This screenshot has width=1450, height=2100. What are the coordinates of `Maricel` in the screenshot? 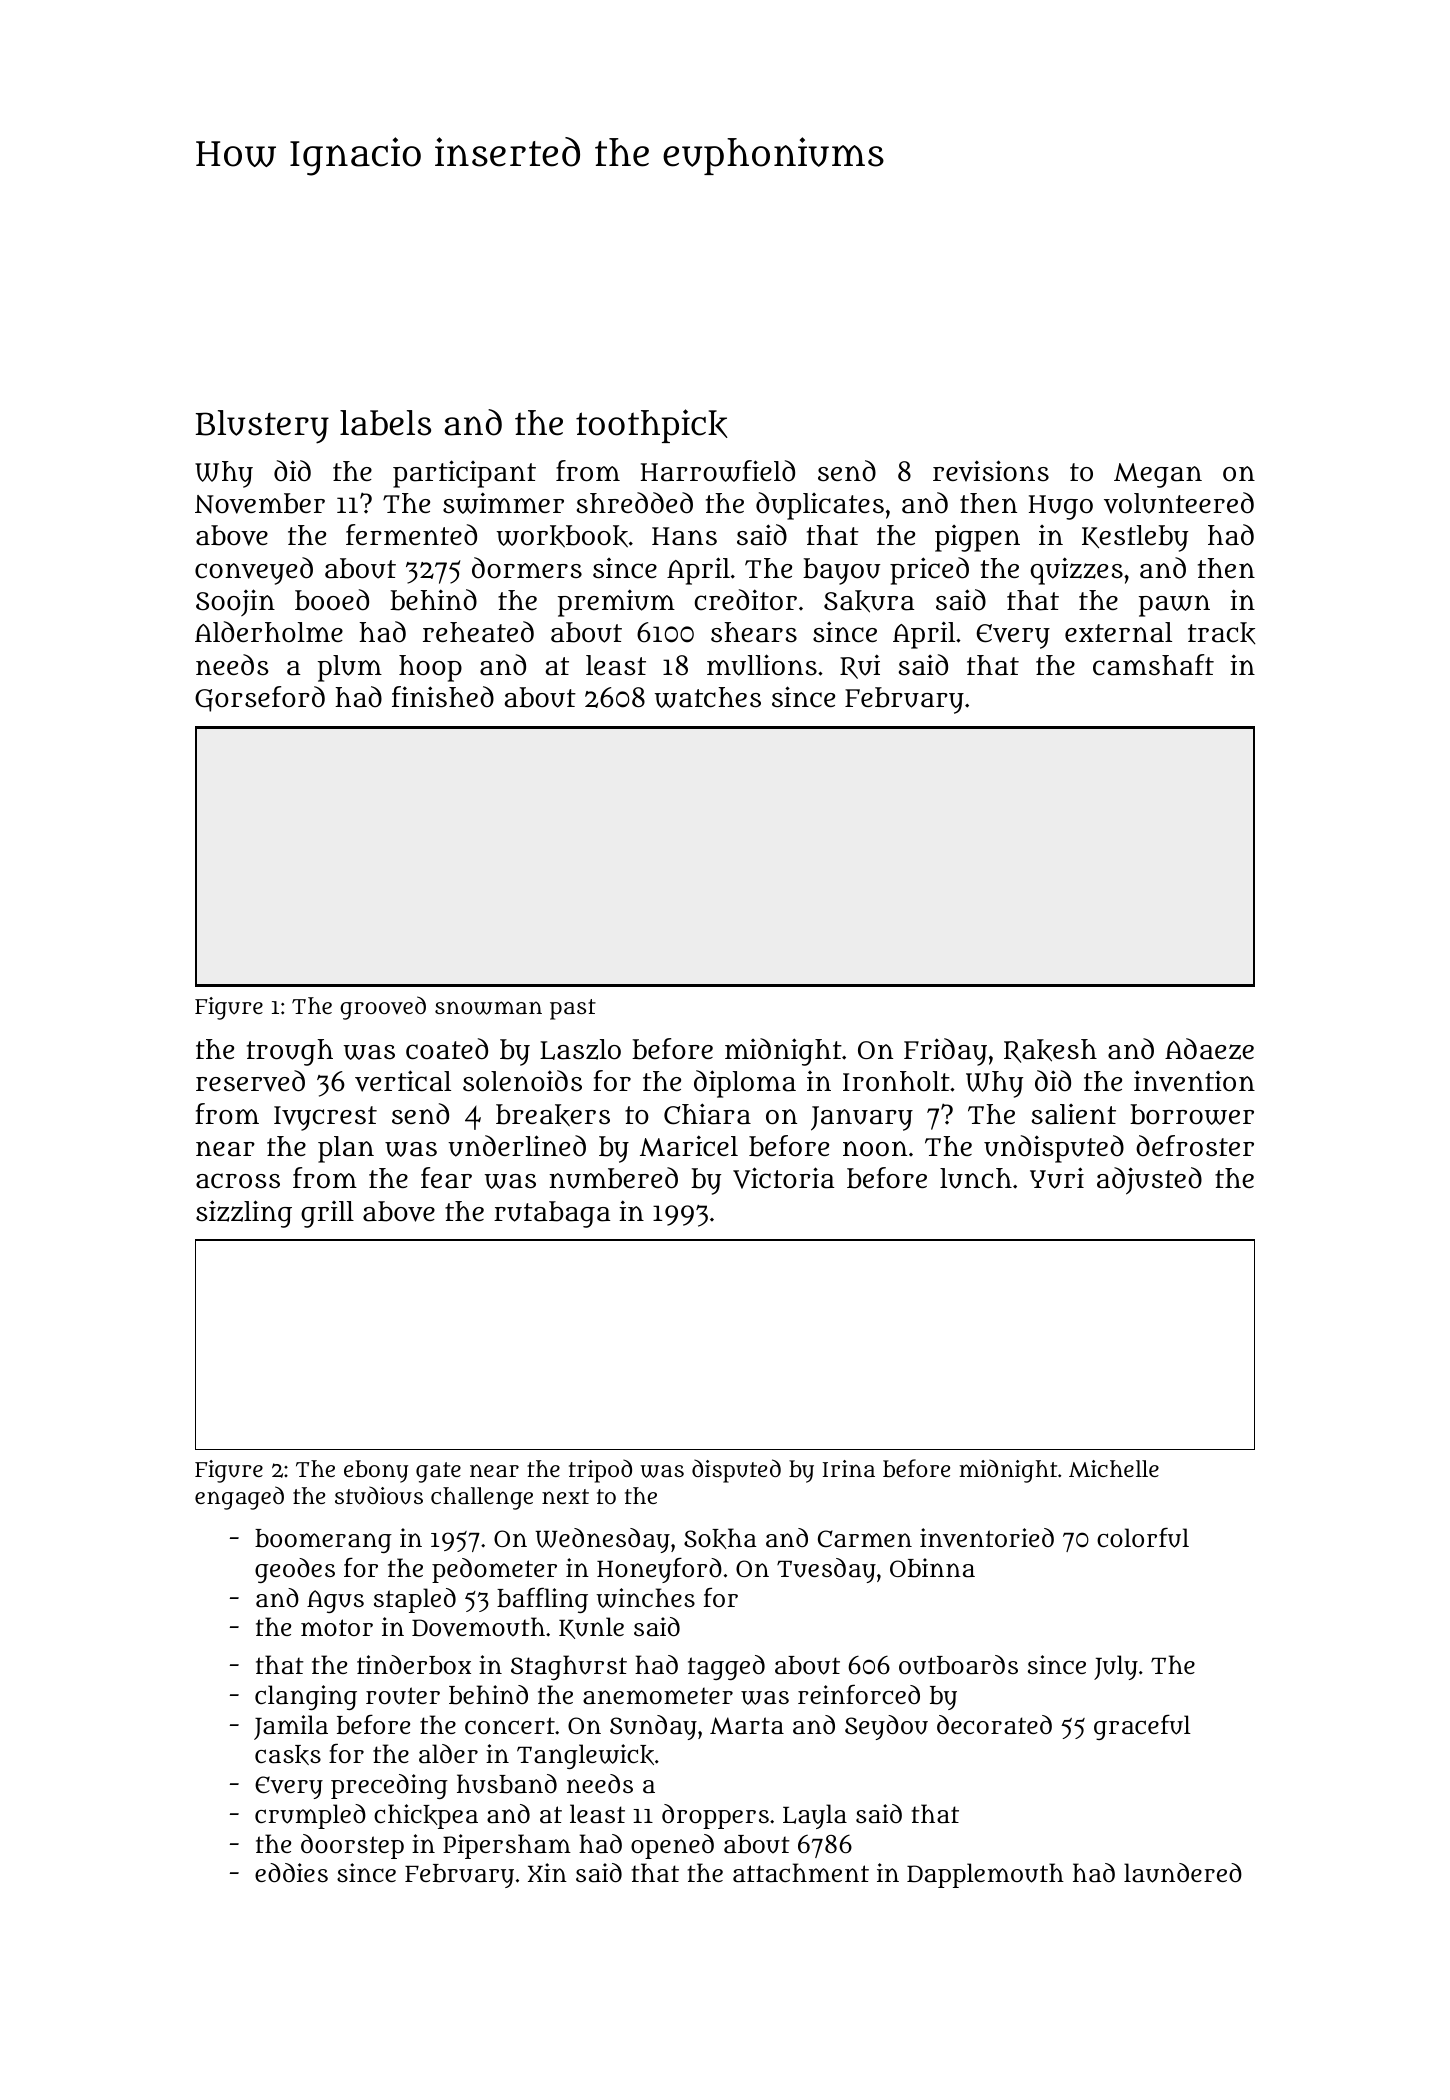 It's located at (689, 1146).
